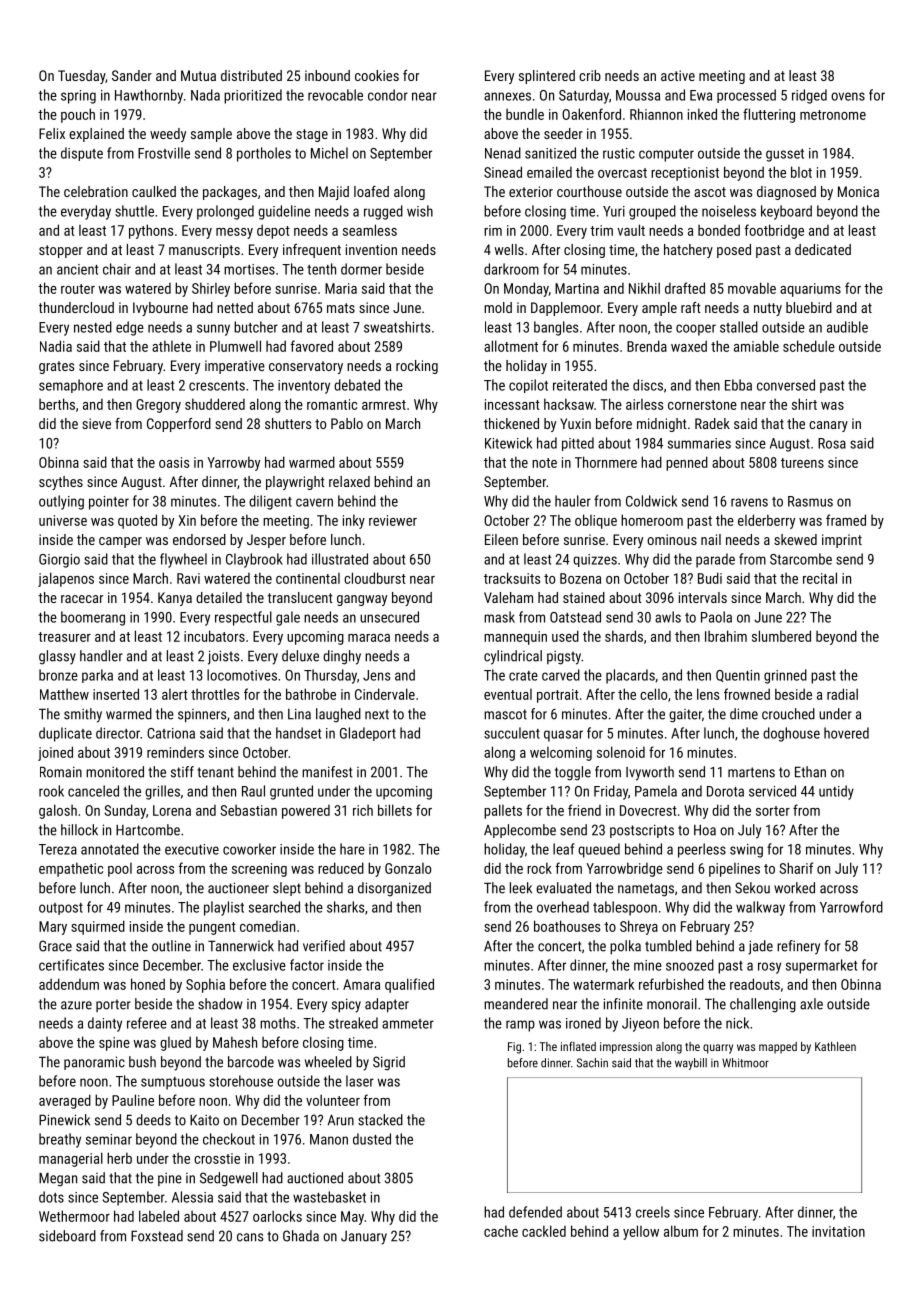 Image resolution: width=924 pixels, height=1308 pixels. What do you see at coordinates (65, 1101) in the screenshot?
I see `averaged` at bounding box center [65, 1101].
